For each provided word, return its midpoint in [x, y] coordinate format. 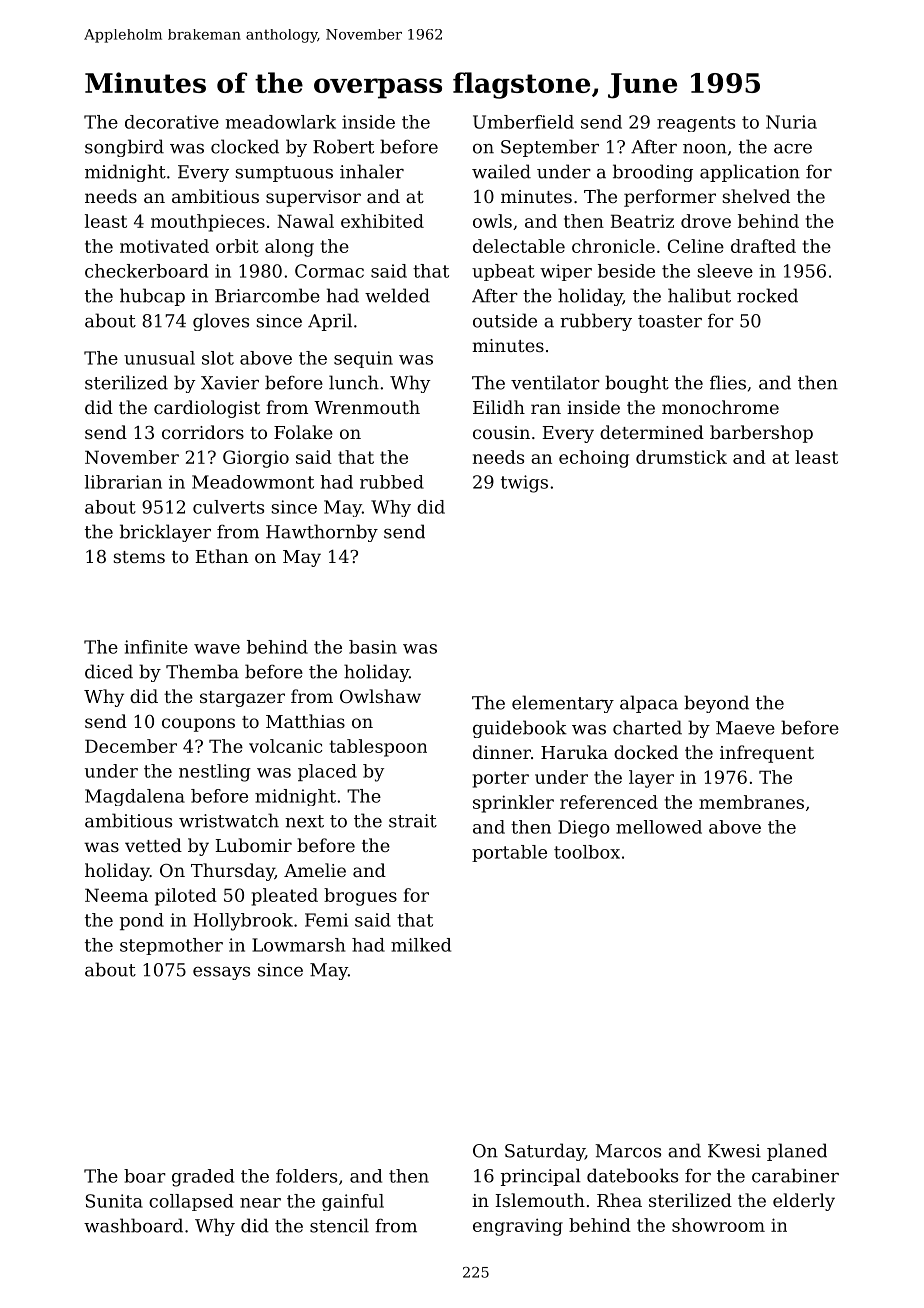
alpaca [649, 704]
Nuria [791, 122]
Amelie [315, 870]
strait [413, 821]
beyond [716, 704]
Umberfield [523, 122]
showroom [718, 1225]
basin [373, 647]
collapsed [191, 1202]
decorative [172, 122]
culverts [228, 507]
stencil [339, 1225]
